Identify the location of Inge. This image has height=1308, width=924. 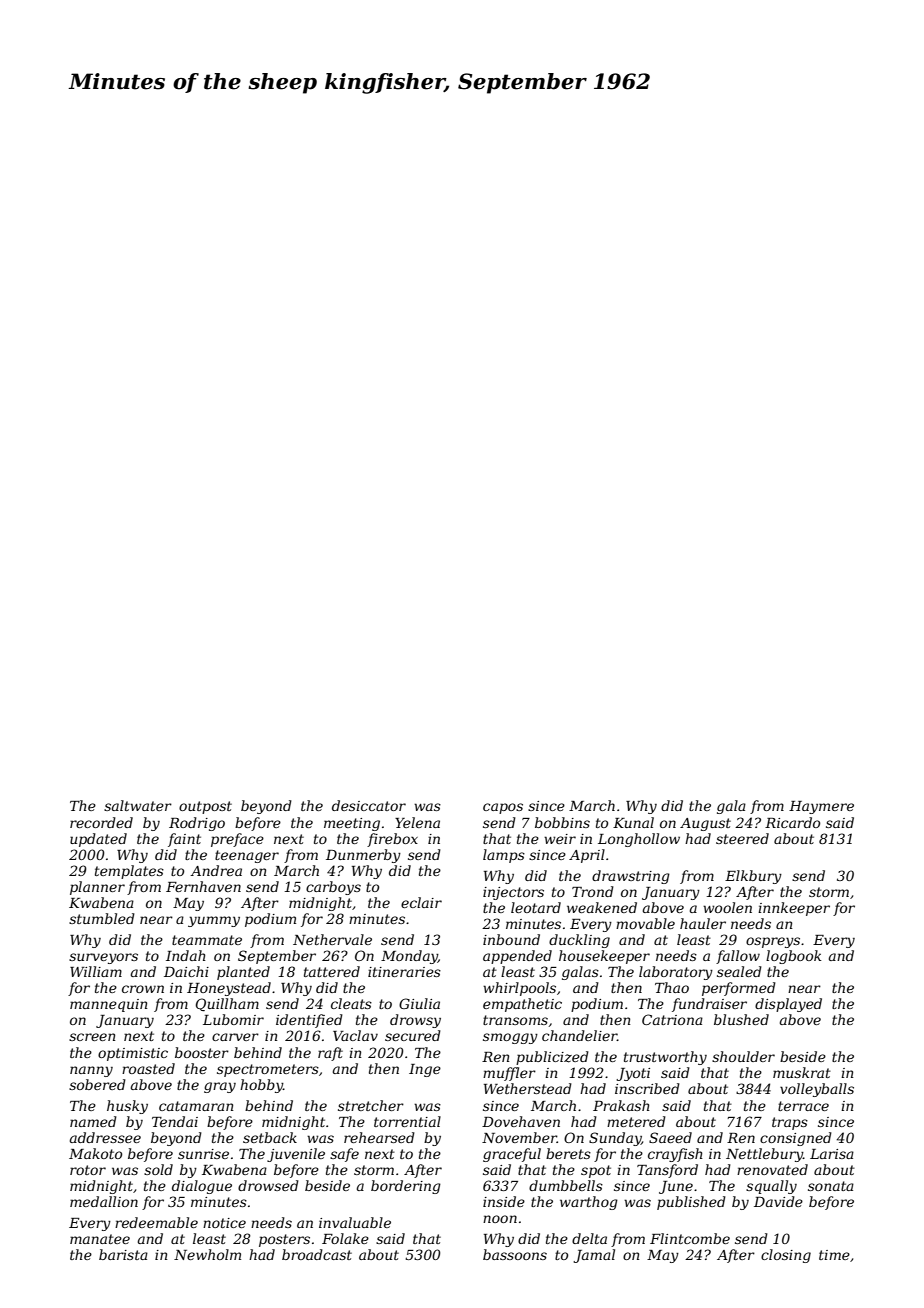
(425, 1070).
